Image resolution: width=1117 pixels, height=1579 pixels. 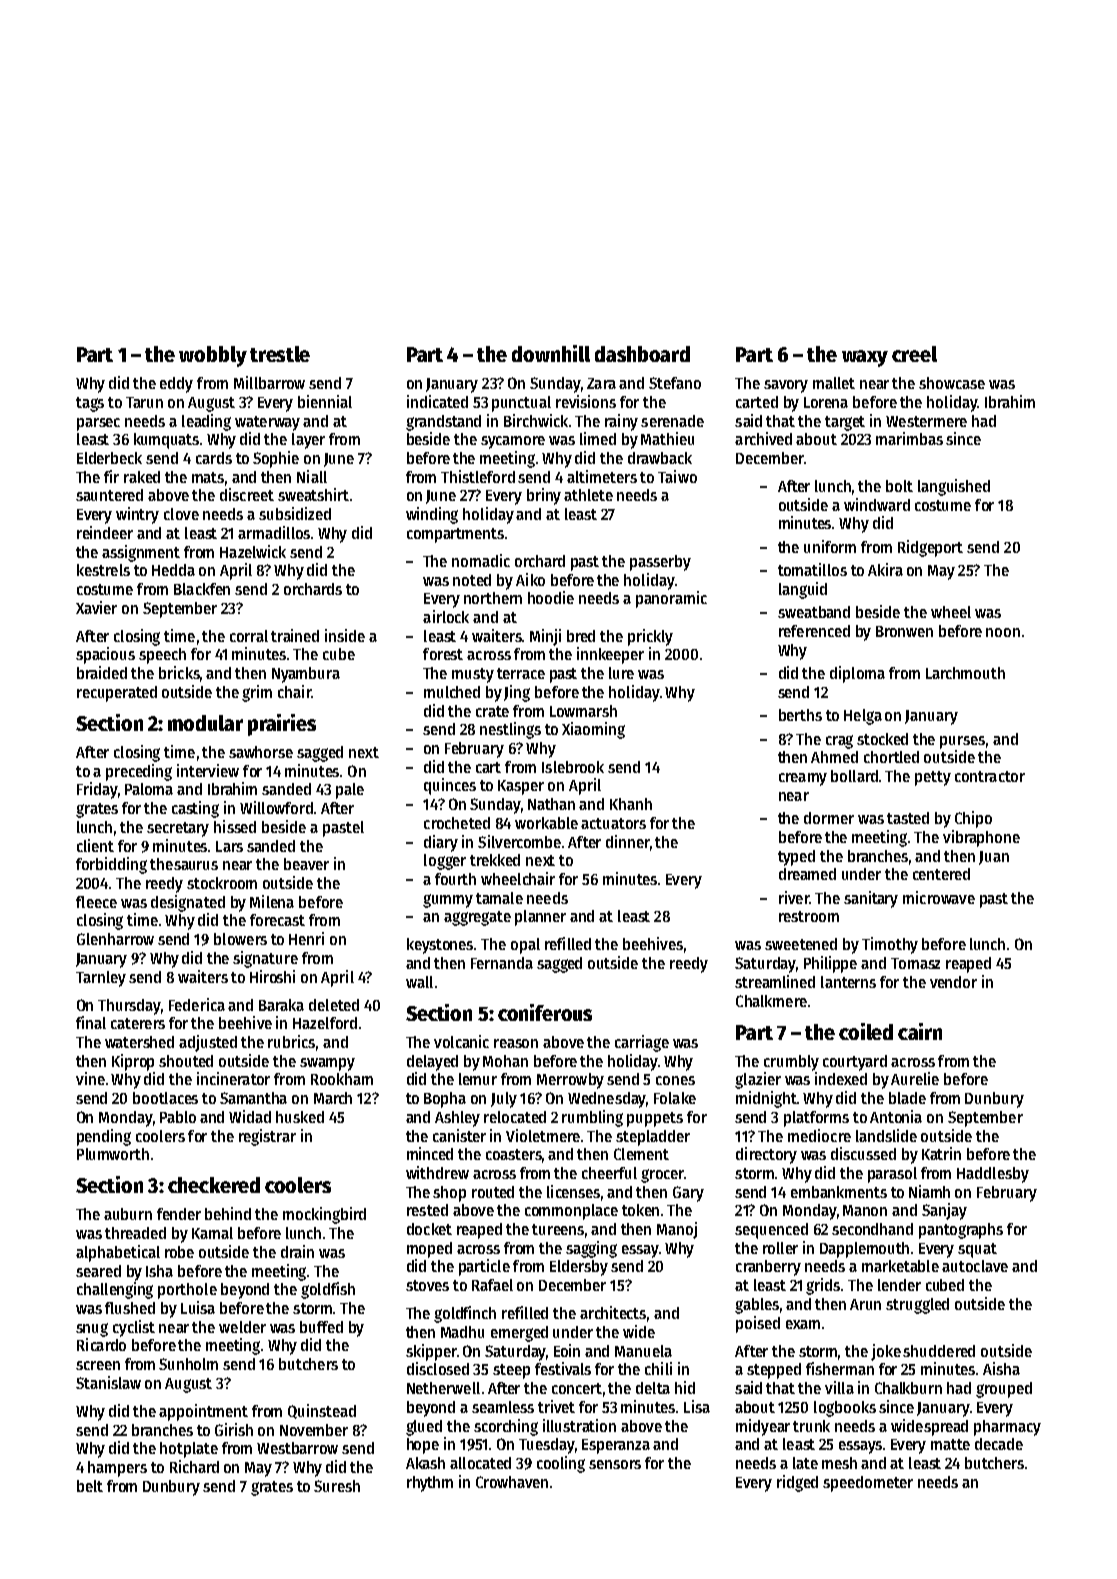 What do you see at coordinates (337, 1486) in the screenshot?
I see `Suresh` at bounding box center [337, 1486].
